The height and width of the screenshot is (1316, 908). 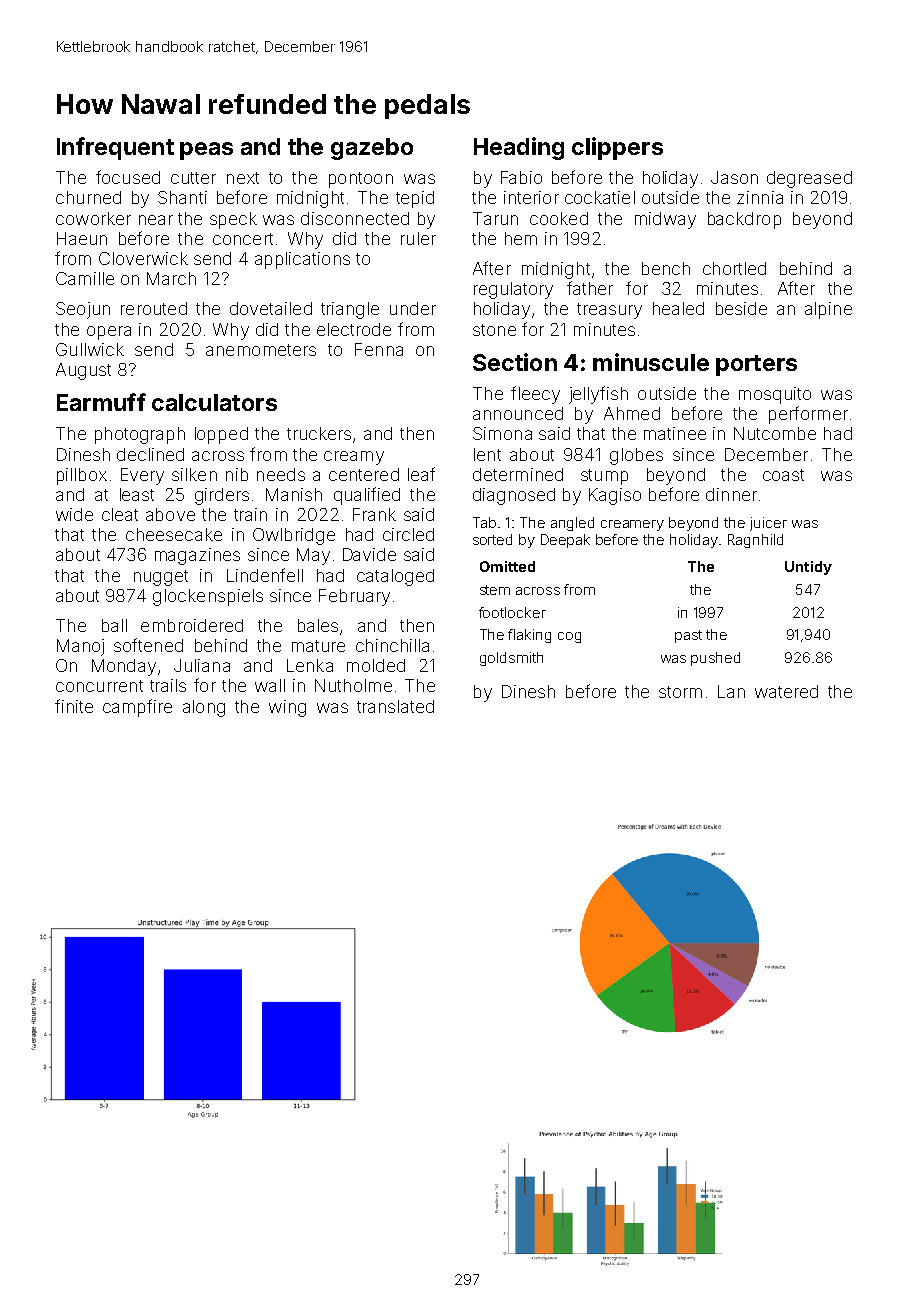 I want to click on degreased, so click(x=809, y=179).
